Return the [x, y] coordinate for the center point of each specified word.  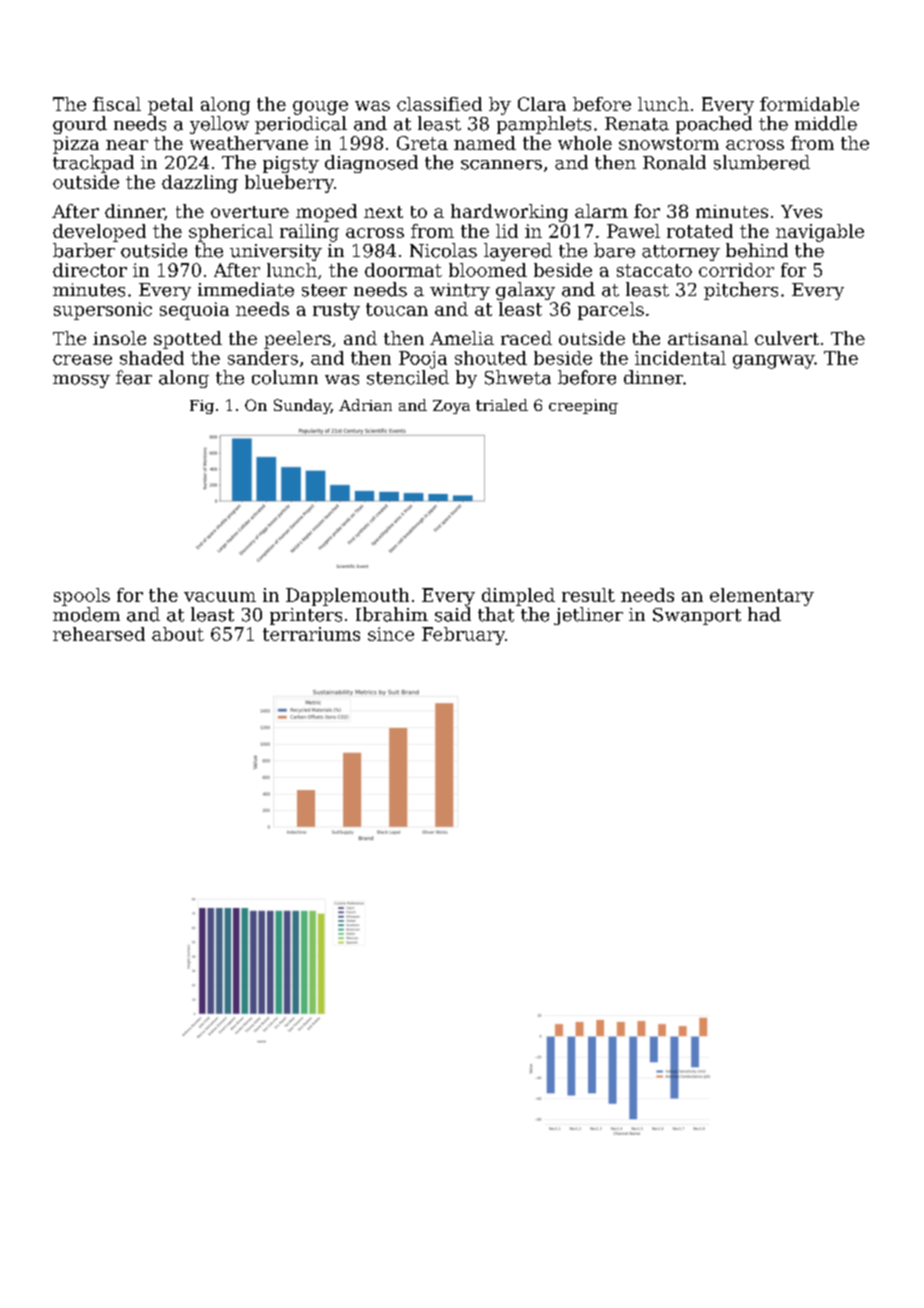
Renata [637, 124]
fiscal [117, 104]
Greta [422, 143]
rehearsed [99, 634]
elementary [762, 597]
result [588, 595]
